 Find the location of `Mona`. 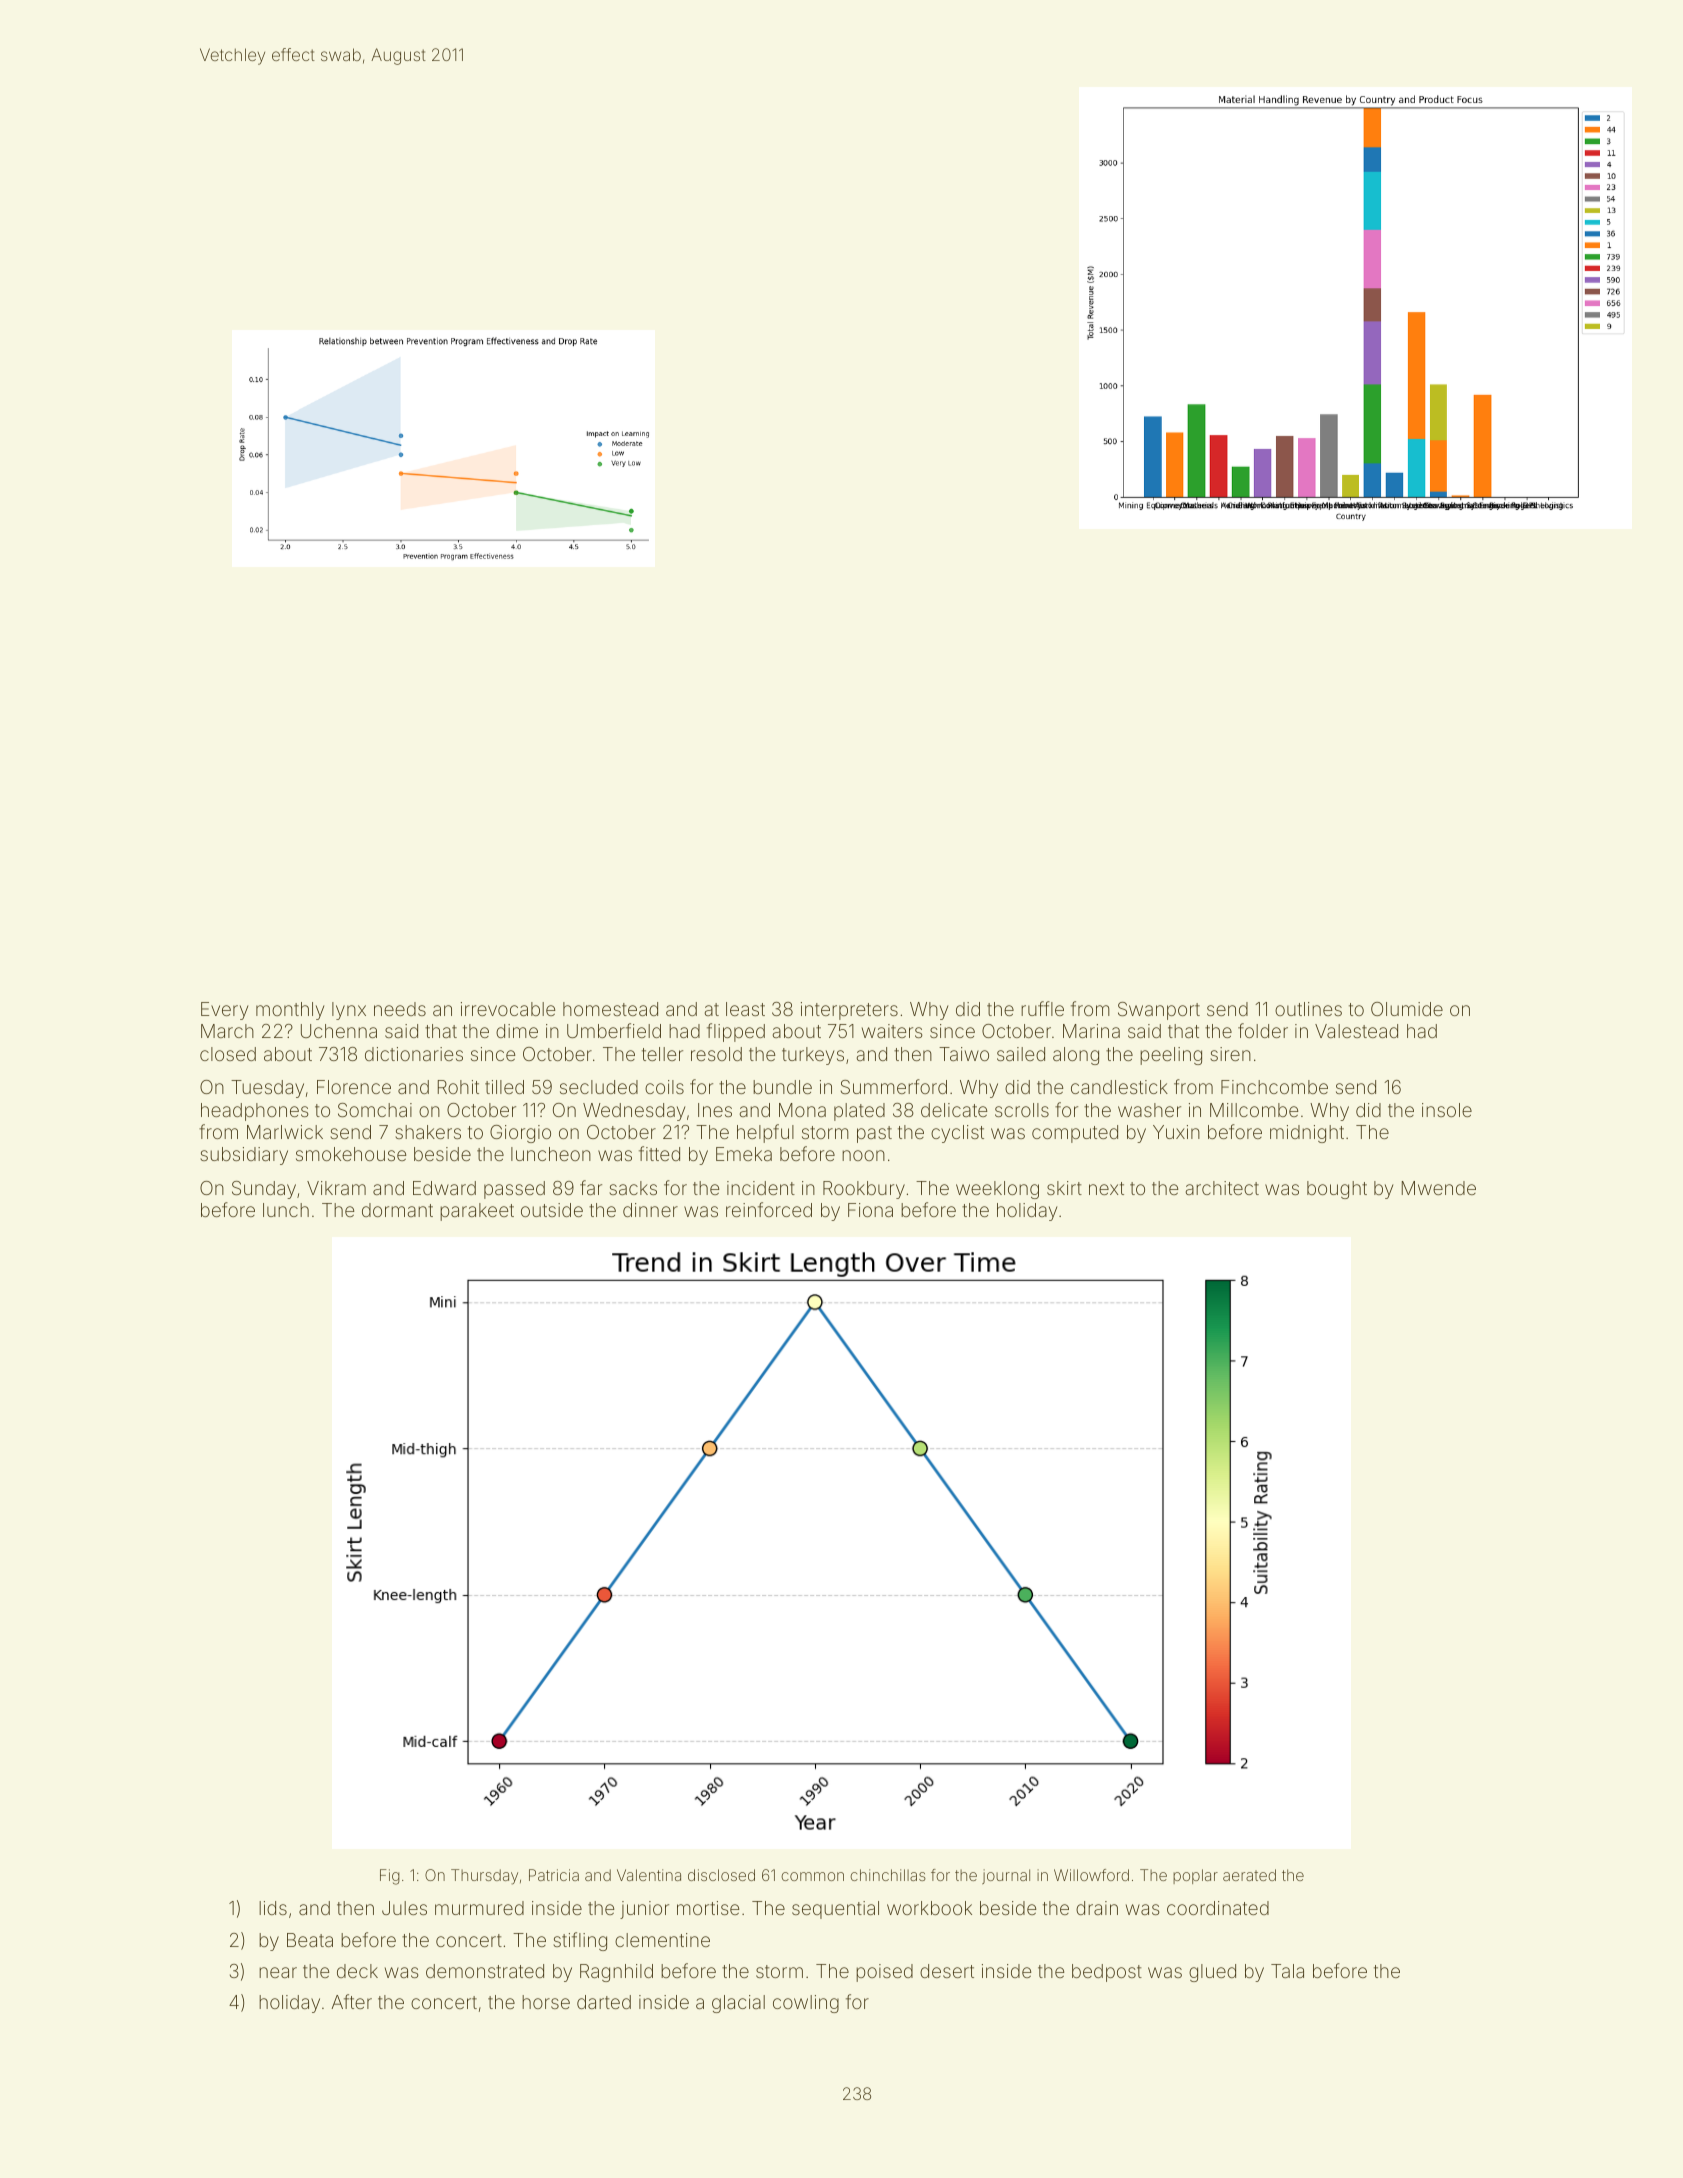

Mona is located at coordinates (802, 1110).
